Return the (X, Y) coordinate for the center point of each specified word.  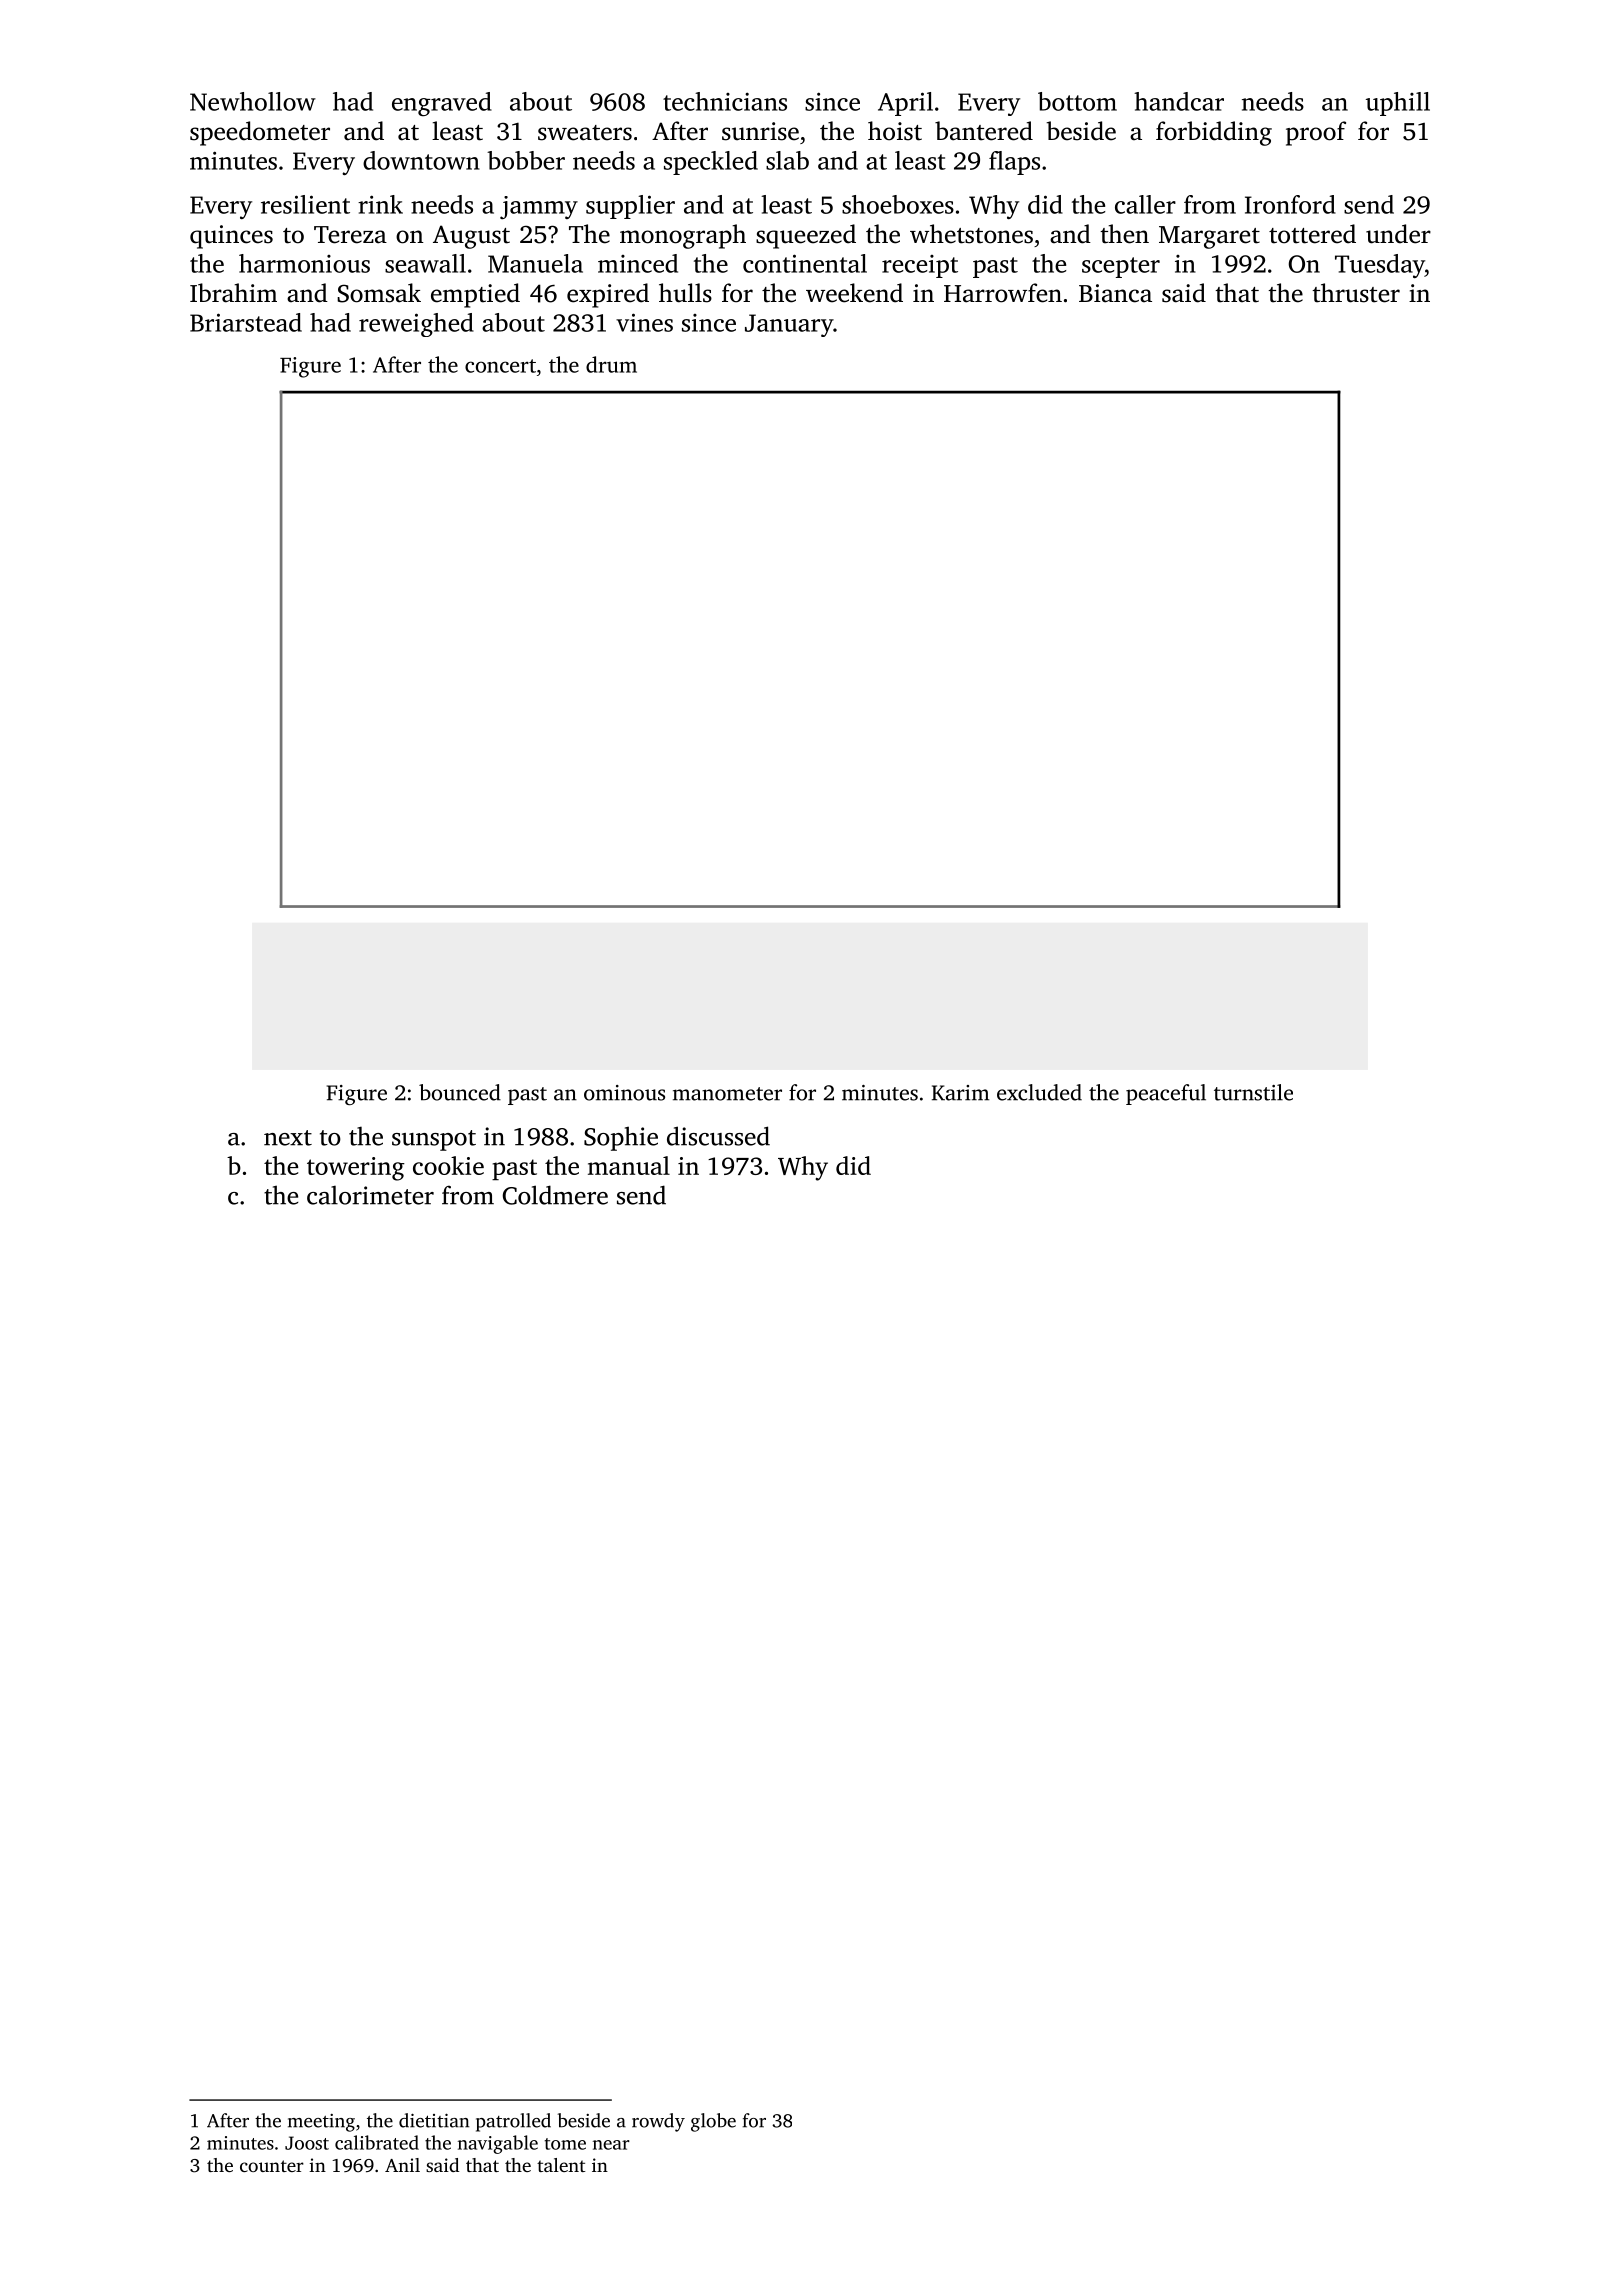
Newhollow (253, 101)
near (611, 2145)
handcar (1179, 101)
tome (565, 2144)
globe (713, 2122)
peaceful (1166, 1094)
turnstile (1253, 1092)
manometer (727, 1094)
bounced (460, 1092)
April (905, 104)
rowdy (658, 2122)
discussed (718, 1136)
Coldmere (555, 1195)
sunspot (434, 1140)
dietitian (434, 2120)
